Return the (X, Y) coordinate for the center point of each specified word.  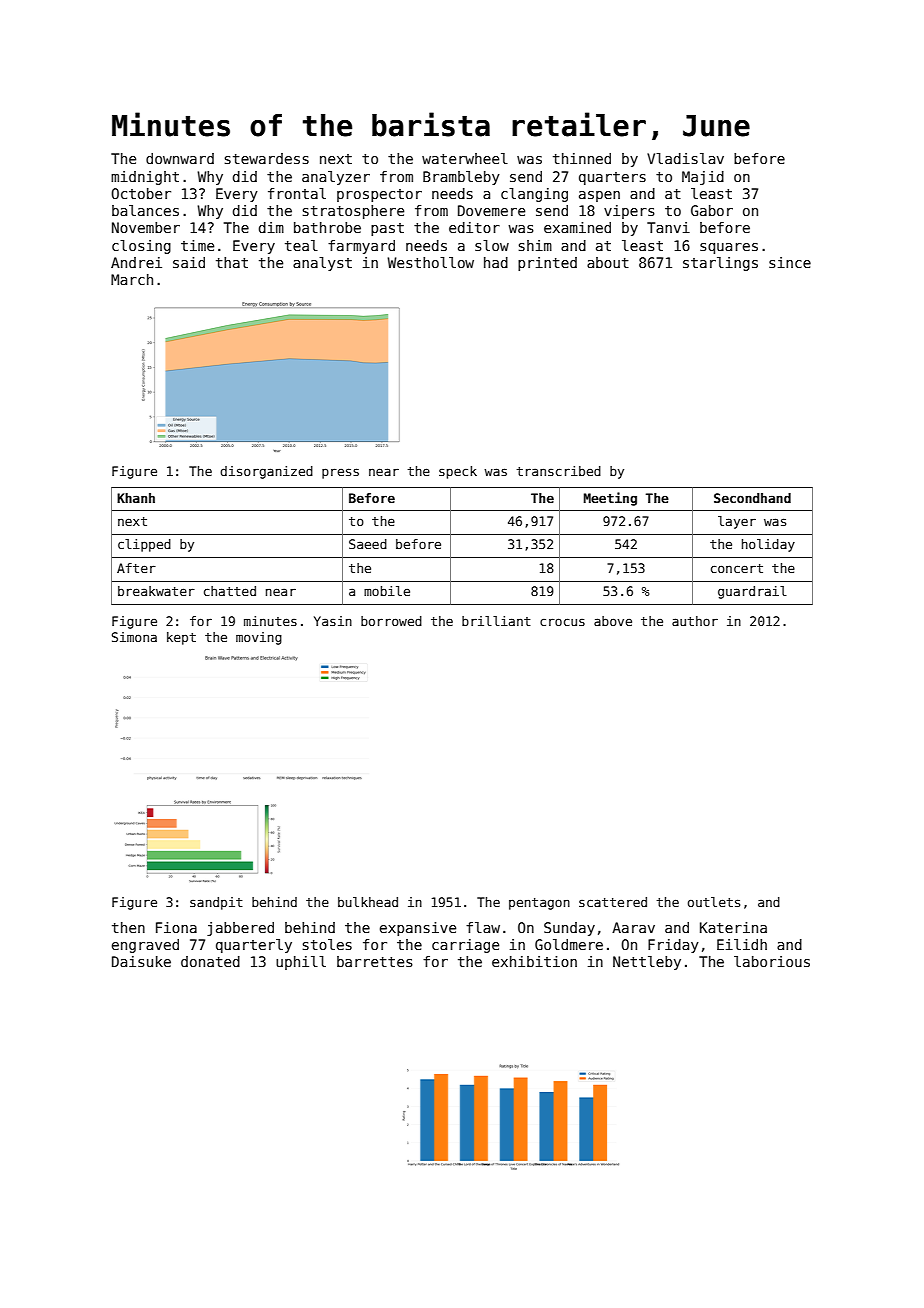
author (695, 621)
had (496, 262)
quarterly (254, 946)
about (608, 262)
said (189, 262)
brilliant (496, 621)
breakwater (156, 591)
